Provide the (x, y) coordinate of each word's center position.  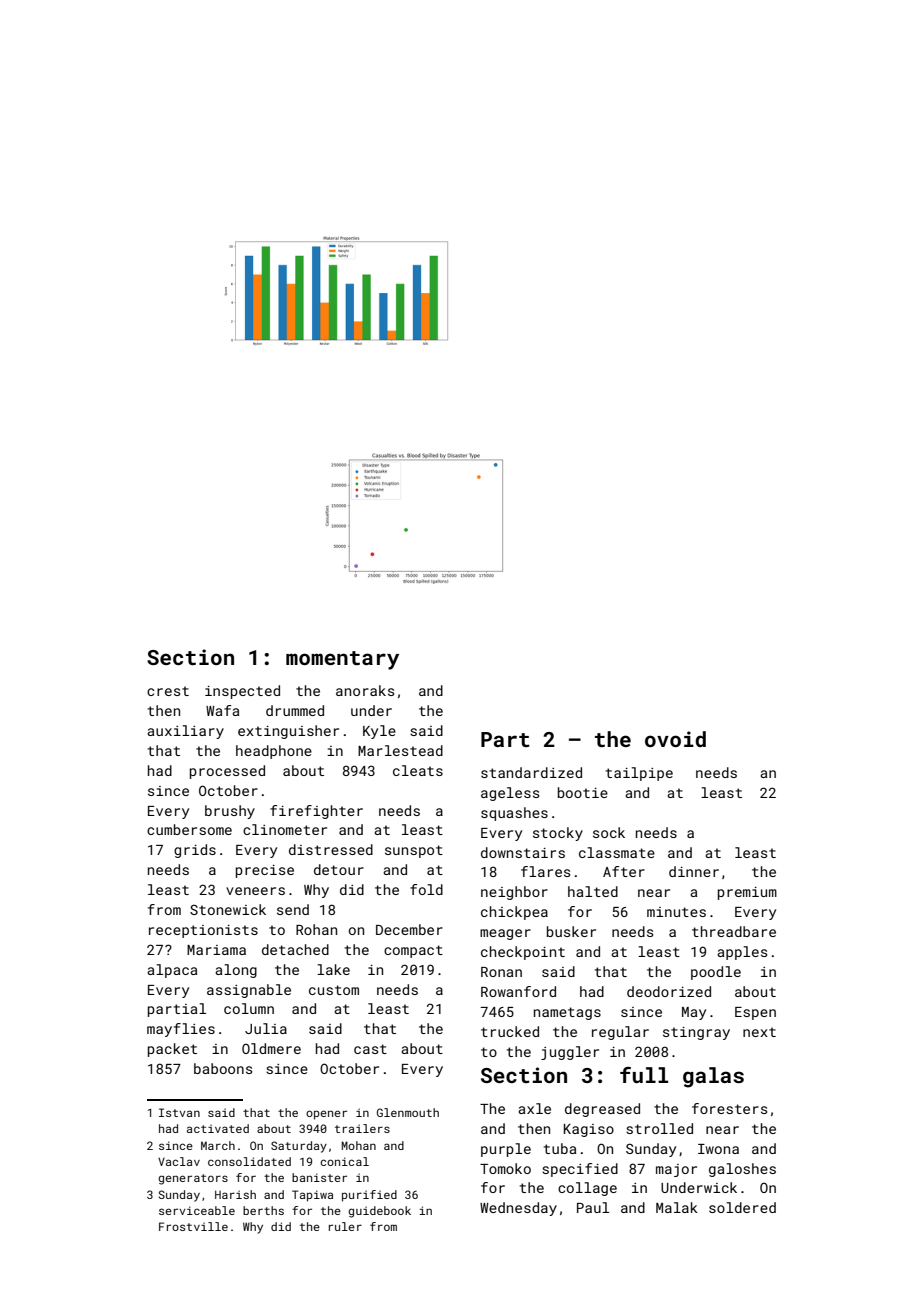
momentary (342, 660)
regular (620, 1033)
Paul (593, 1207)
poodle (716, 973)
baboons (223, 1068)
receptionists (203, 931)
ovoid (675, 739)
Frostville (193, 1226)
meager (505, 934)
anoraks (365, 690)
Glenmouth (408, 1112)
